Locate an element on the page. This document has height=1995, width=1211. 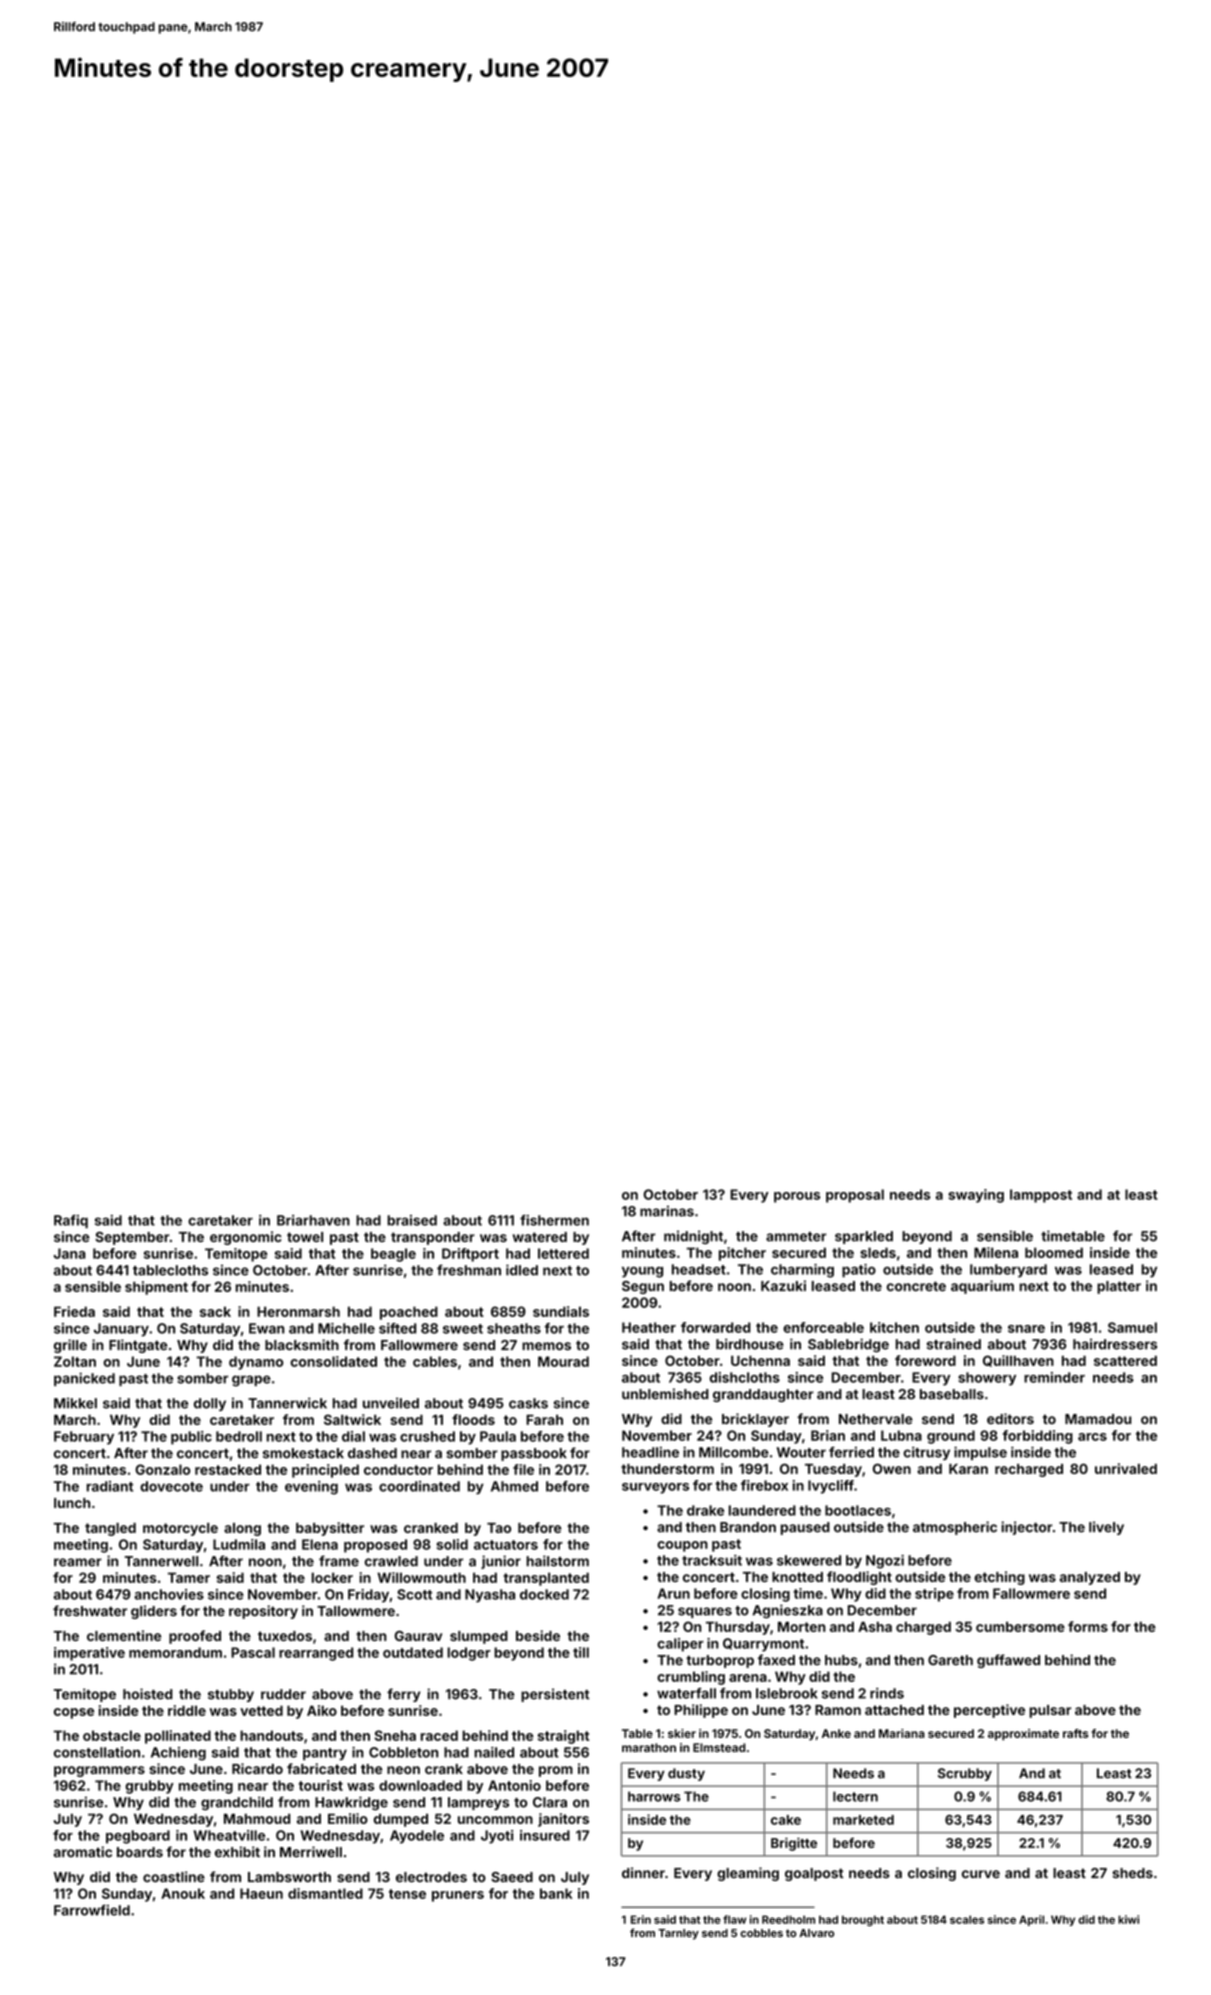
Ahmed is located at coordinates (514, 1486).
